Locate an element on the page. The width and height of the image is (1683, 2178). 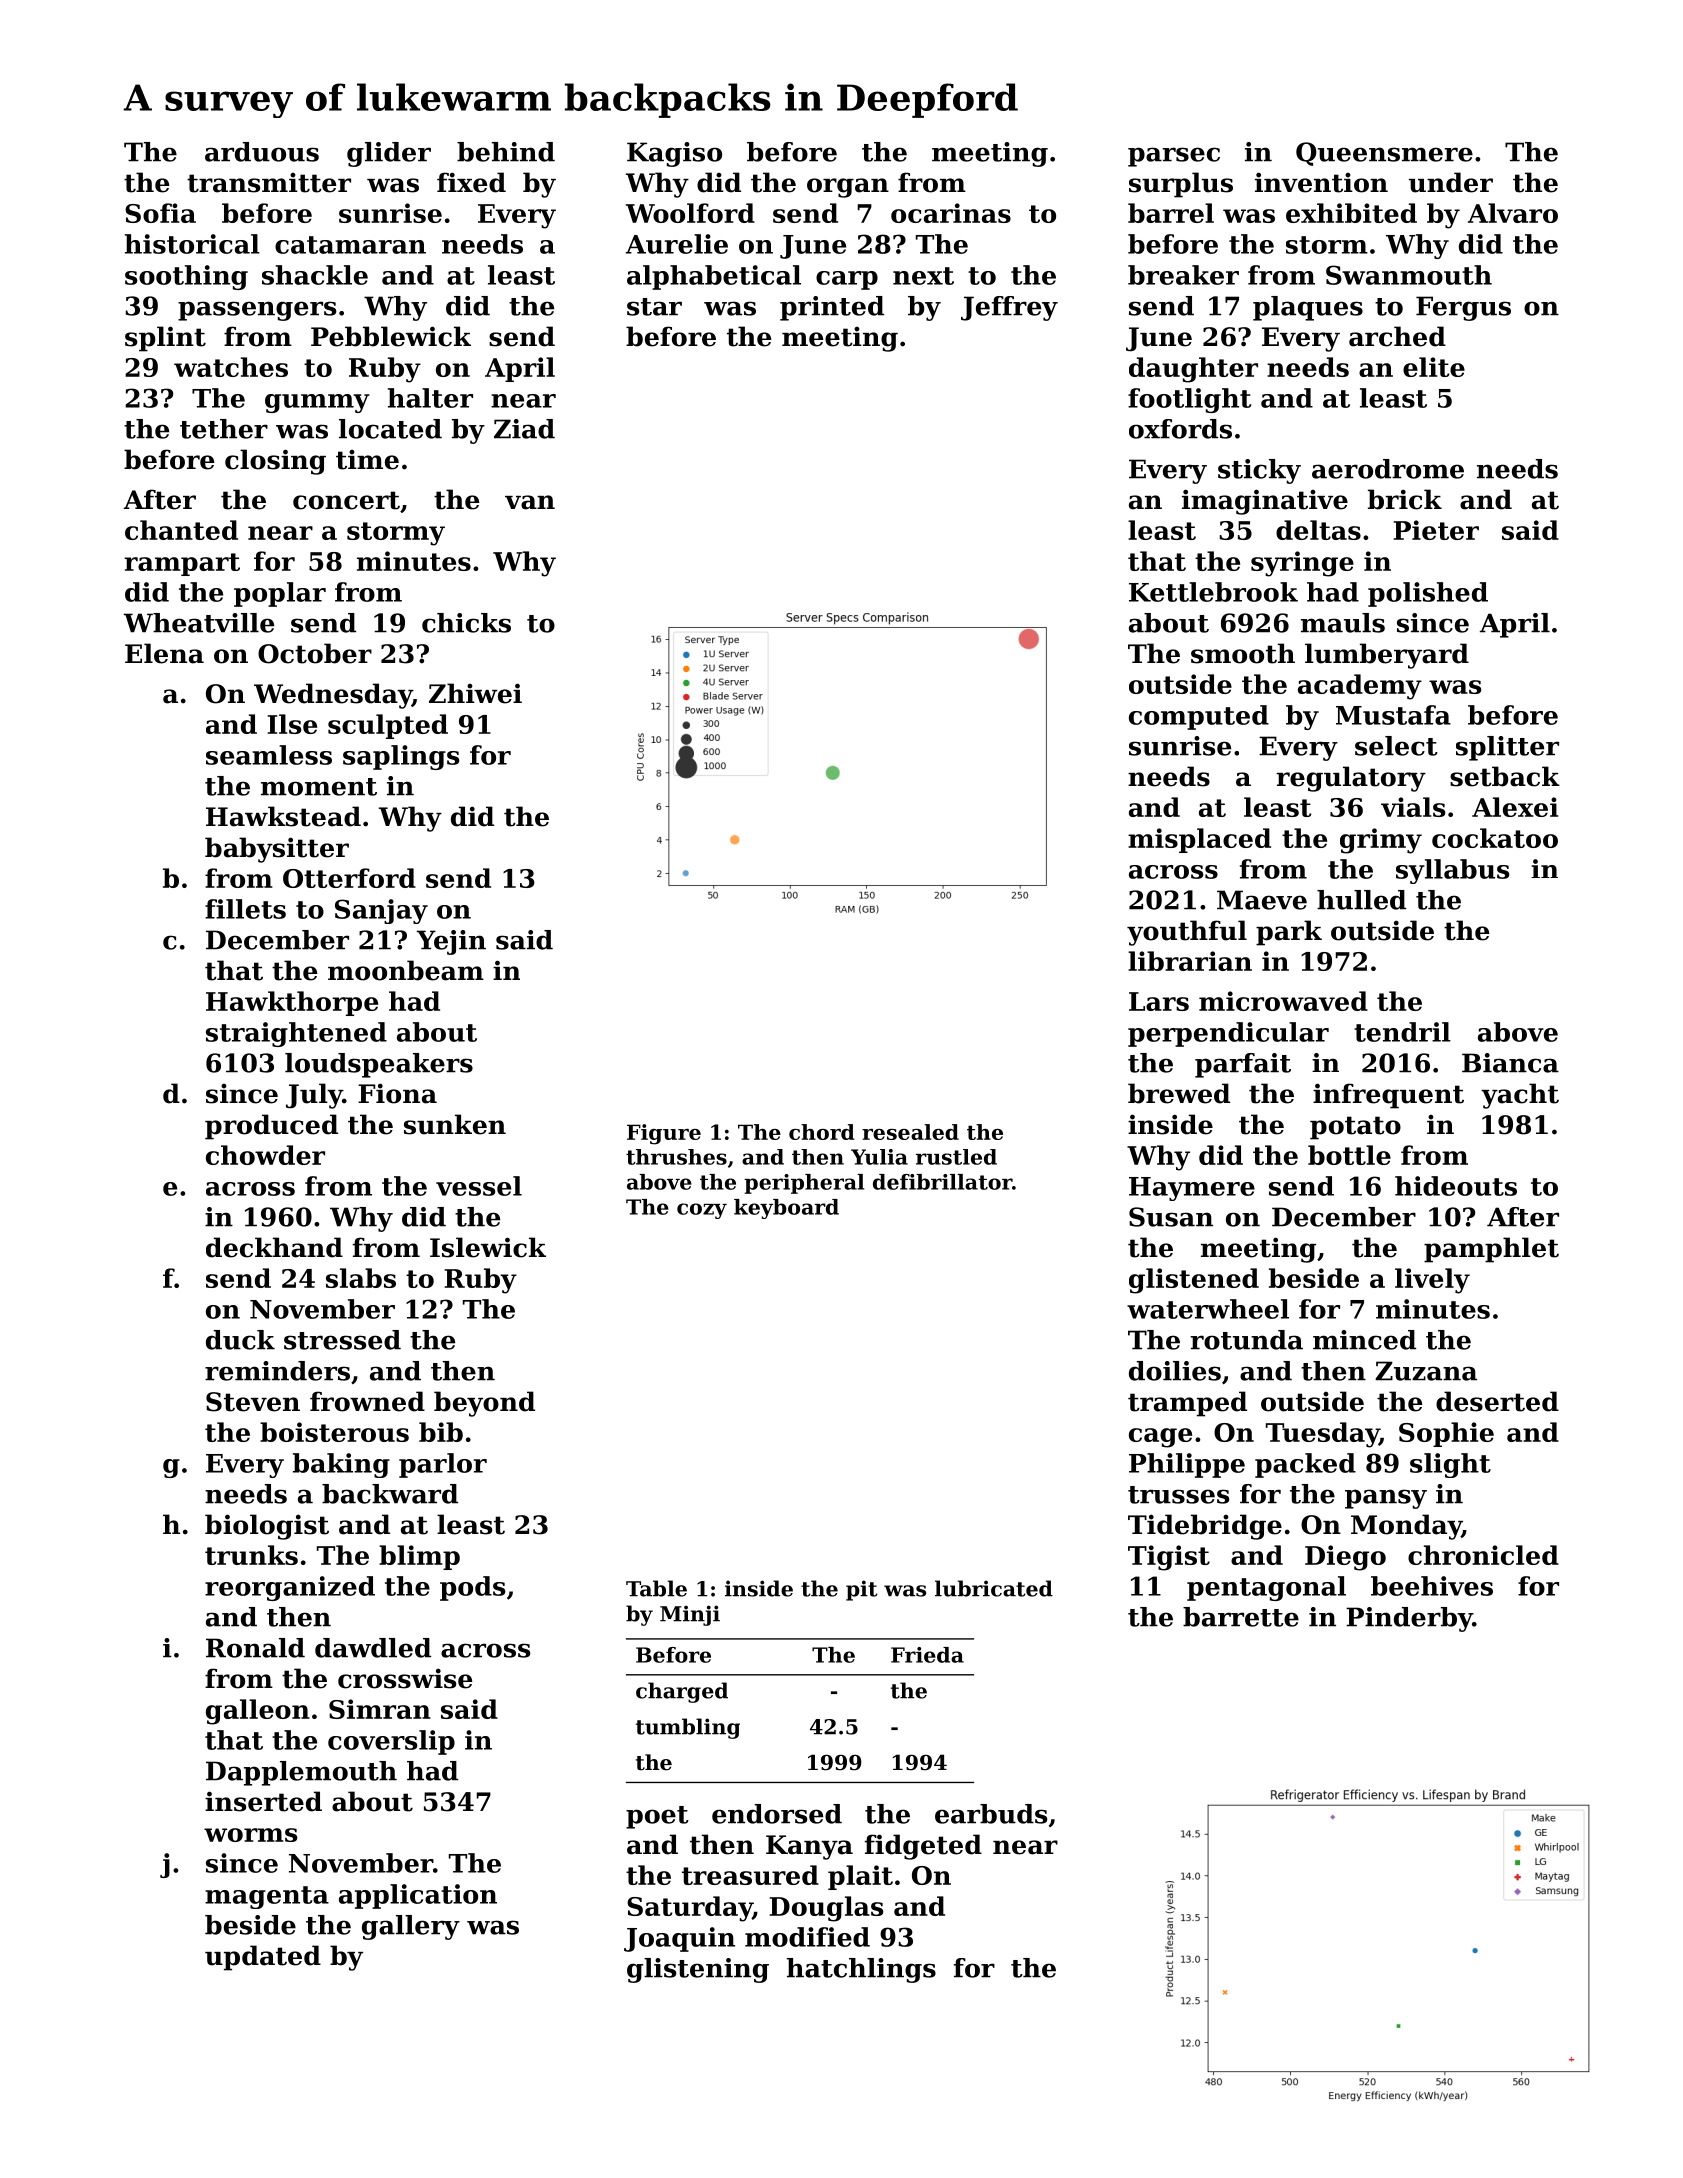
moonbeam is located at coordinates (406, 970).
